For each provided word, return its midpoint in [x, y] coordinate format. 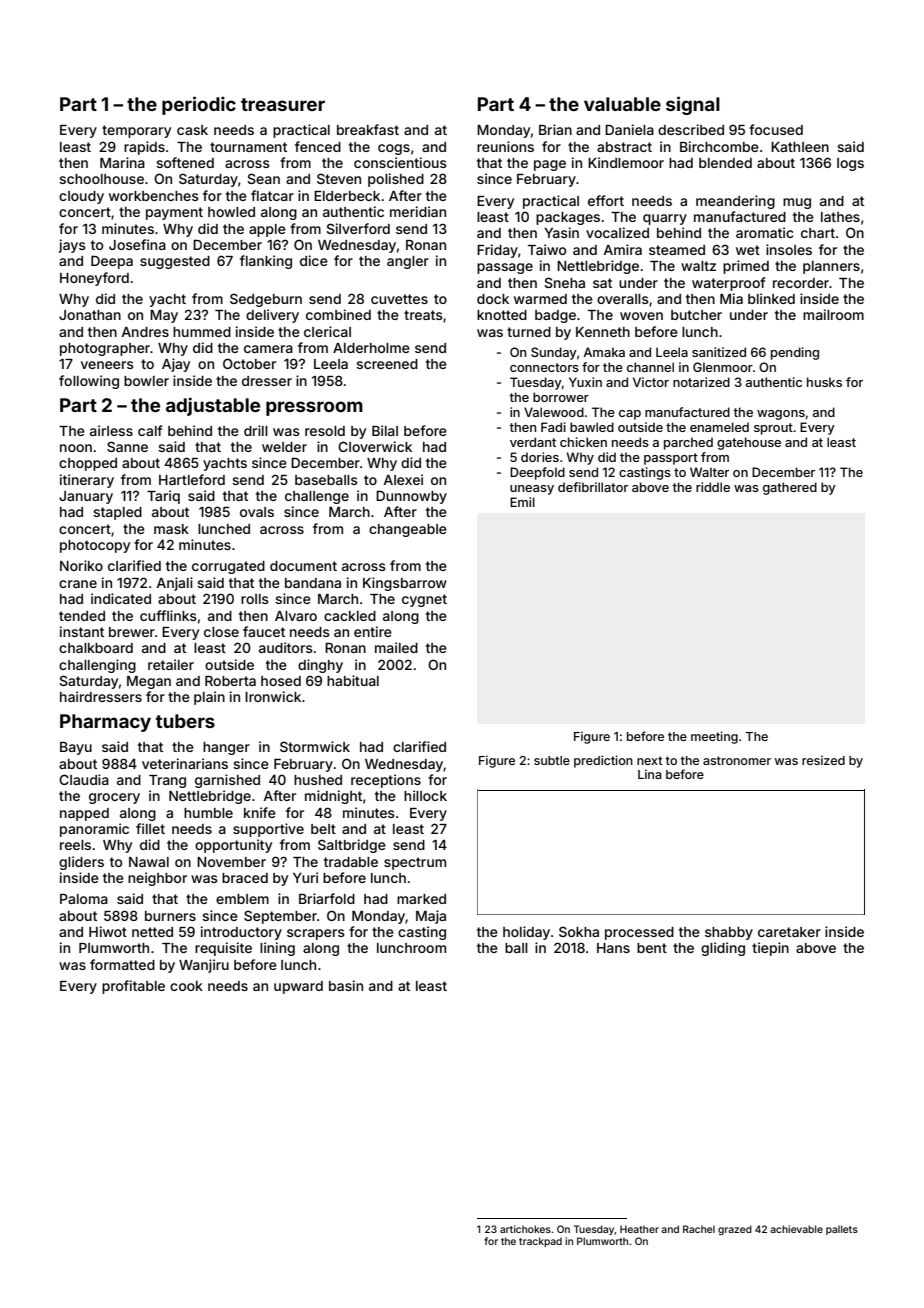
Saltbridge [352, 846]
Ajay [176, 365]
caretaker [789, 932]
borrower [561, 397]
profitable [133, 987]
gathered [790, 488]
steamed [677, 250]
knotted [502, 315]
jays [72, 246]
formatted [122, 964]
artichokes [525, 1229]
